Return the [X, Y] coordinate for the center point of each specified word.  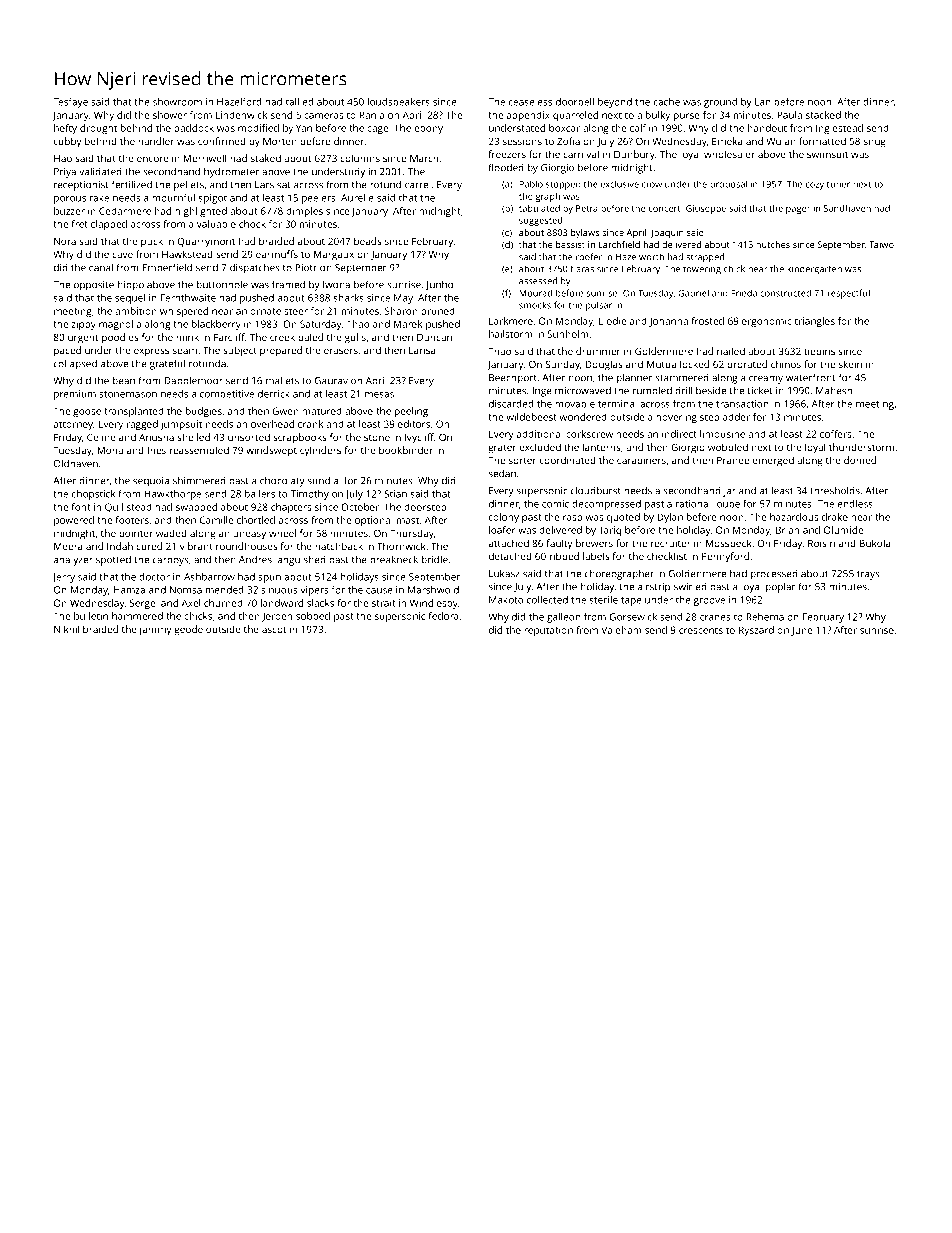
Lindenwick [241, 115]
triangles [815, 322]
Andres [255, 559]
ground [720, 103]
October [360, 507]
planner [634, 378]
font [80, 507]
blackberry [216, 325]
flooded [506, 167]
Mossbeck [729, 543]
